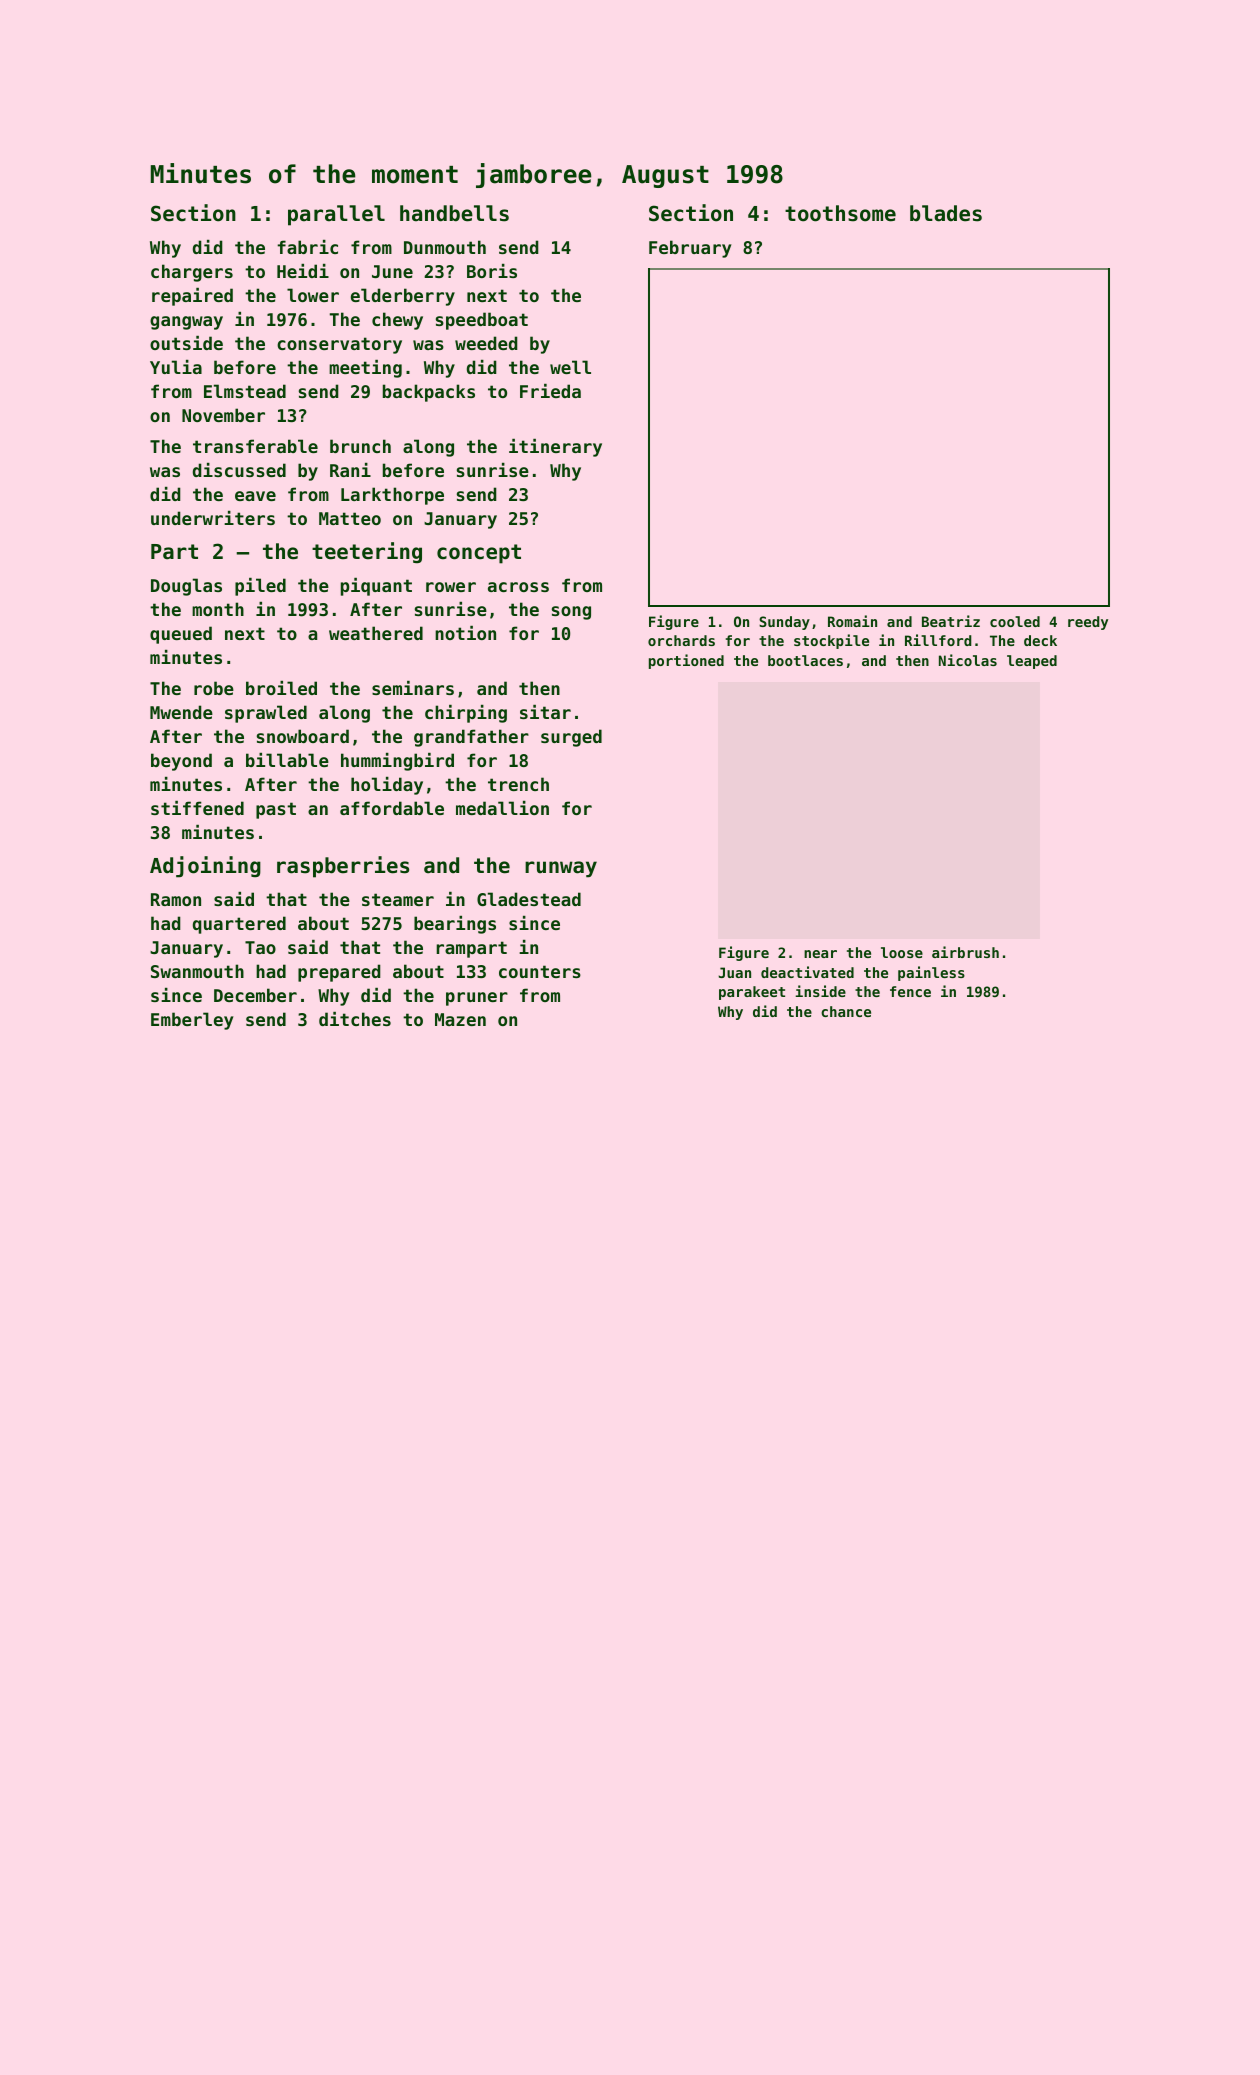 Image resolution: width=1260 pixels, height=2075 pixels. Describe the element at coordinates (213, 518) in the image. I see `underwriters` at that location.
